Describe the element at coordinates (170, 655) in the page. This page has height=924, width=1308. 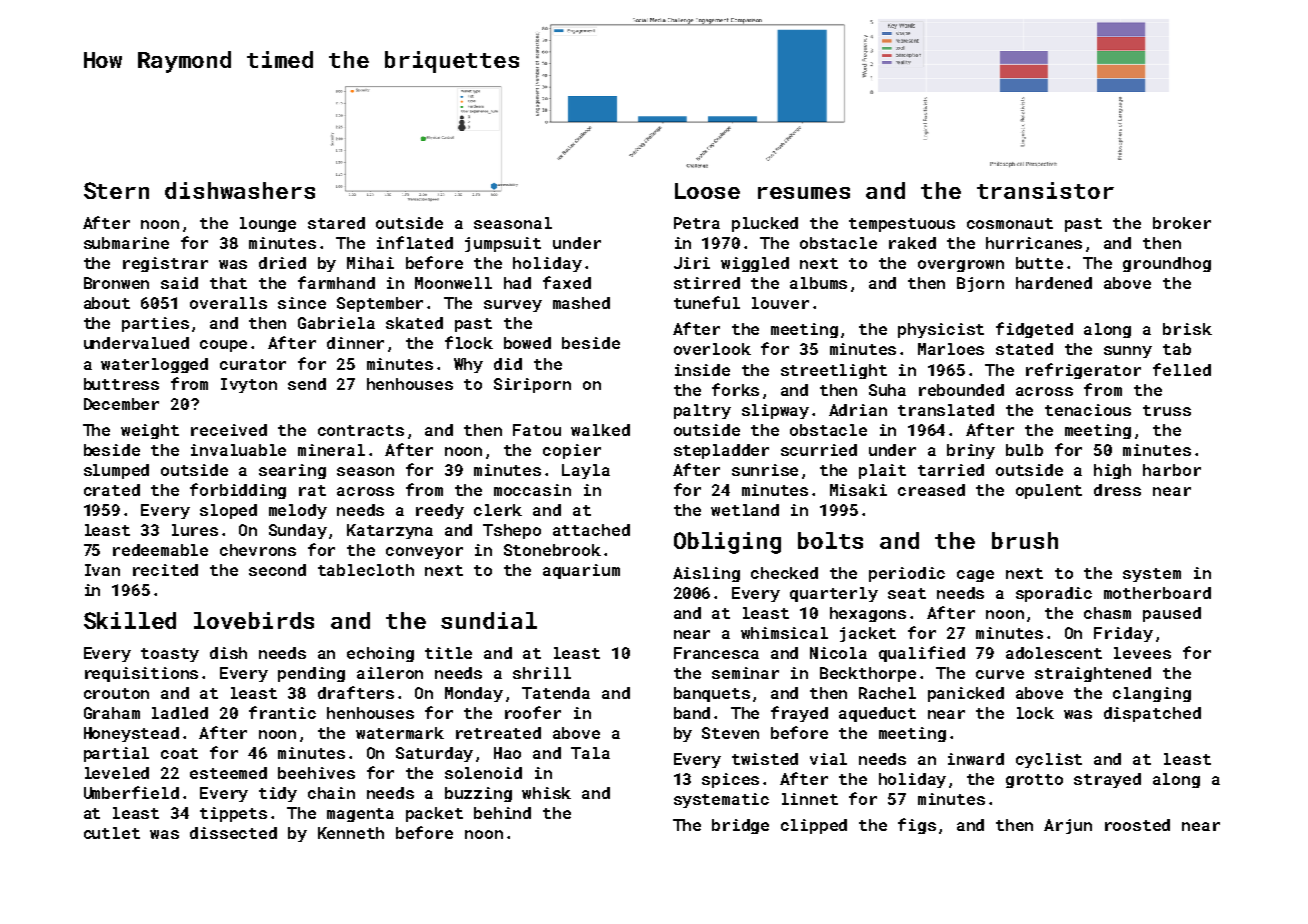
I see `toasty` at that location.
